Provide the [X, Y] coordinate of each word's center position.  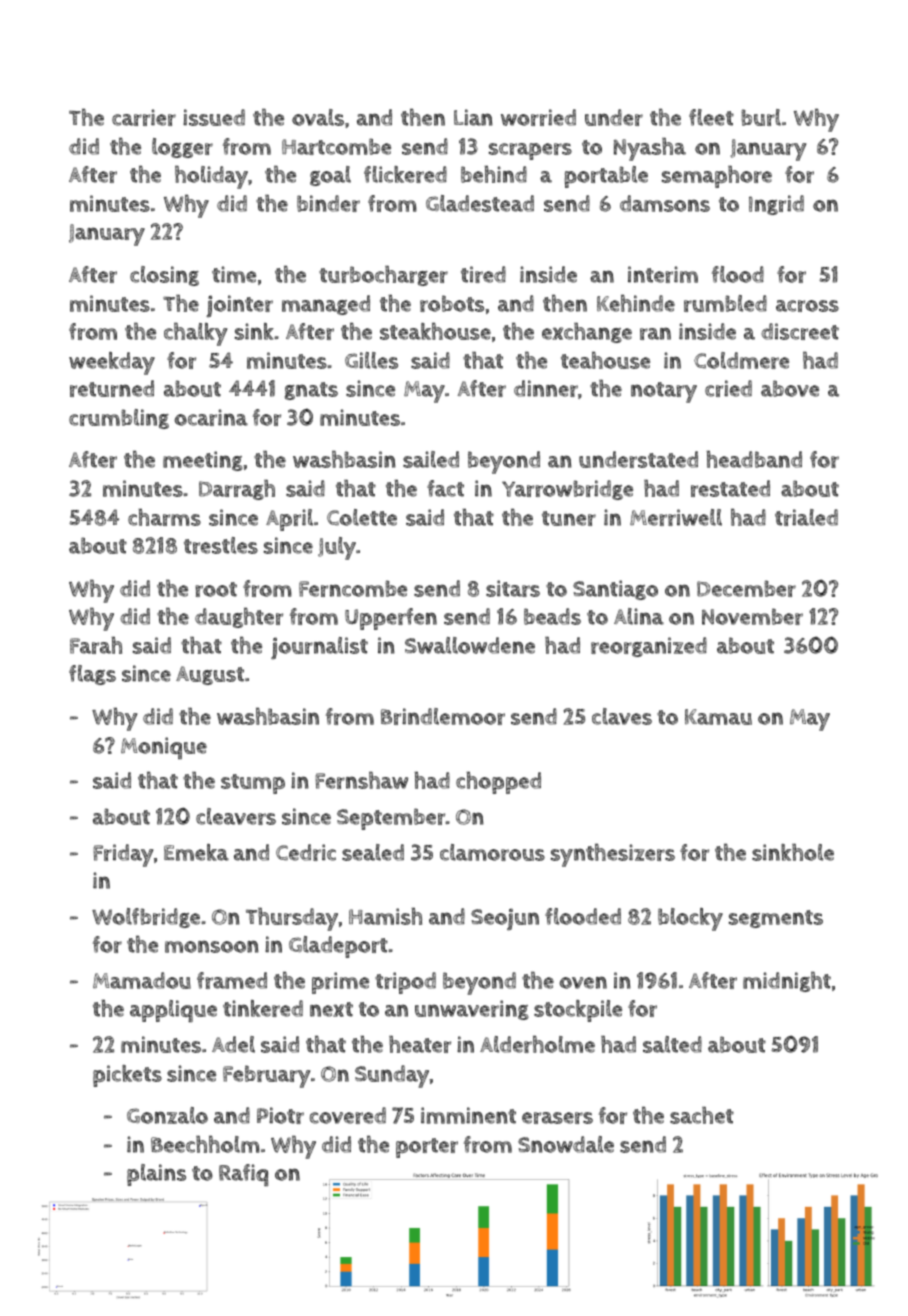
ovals [318, 117]
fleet [711, 117]
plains [156, 1175]
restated [730, 488]
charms [164, 517]
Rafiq [243, 1175]
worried [538, 117]
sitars [513, 588]
